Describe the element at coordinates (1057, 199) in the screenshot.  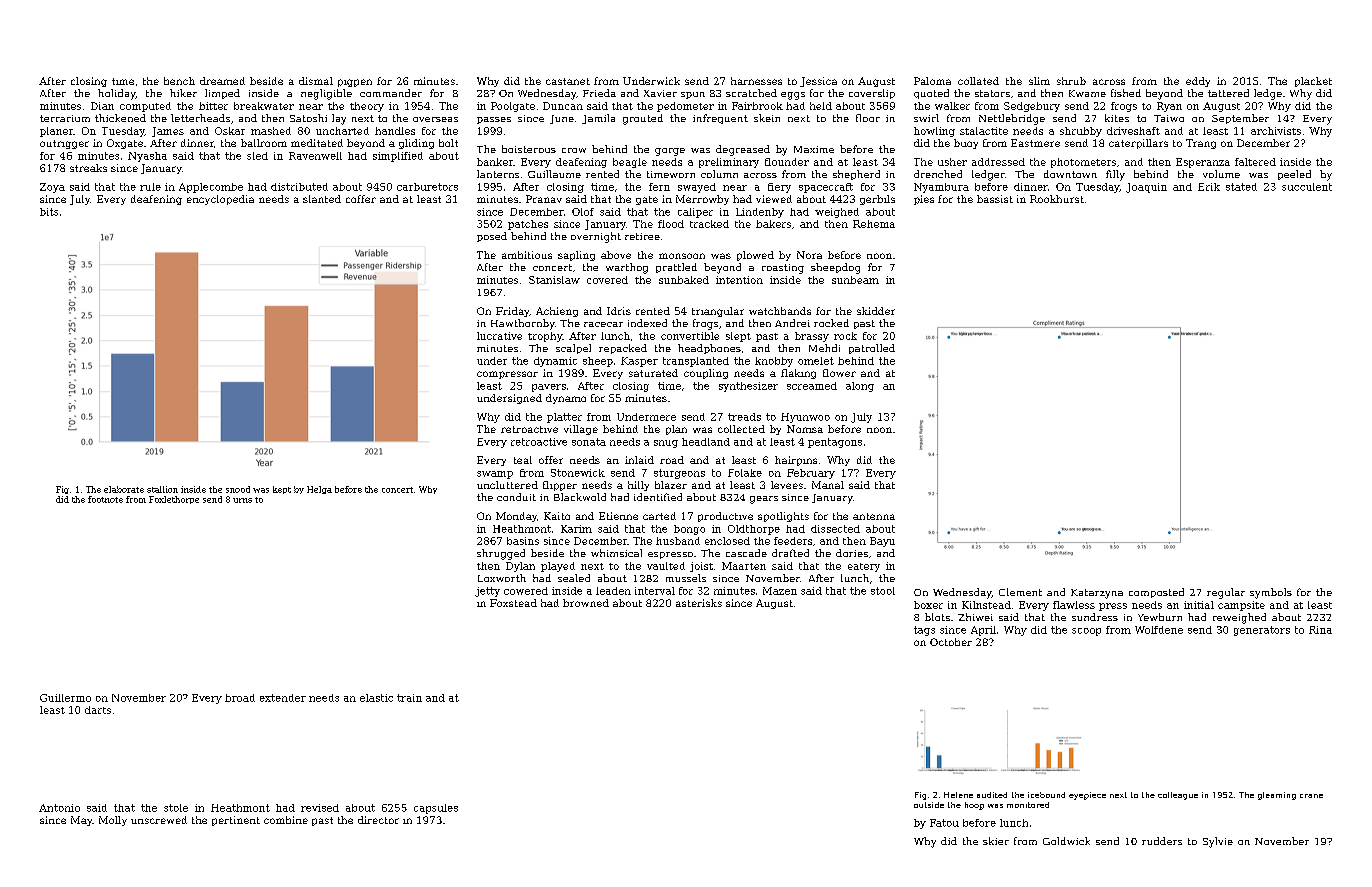
I see `Rookhurst` at that location.
